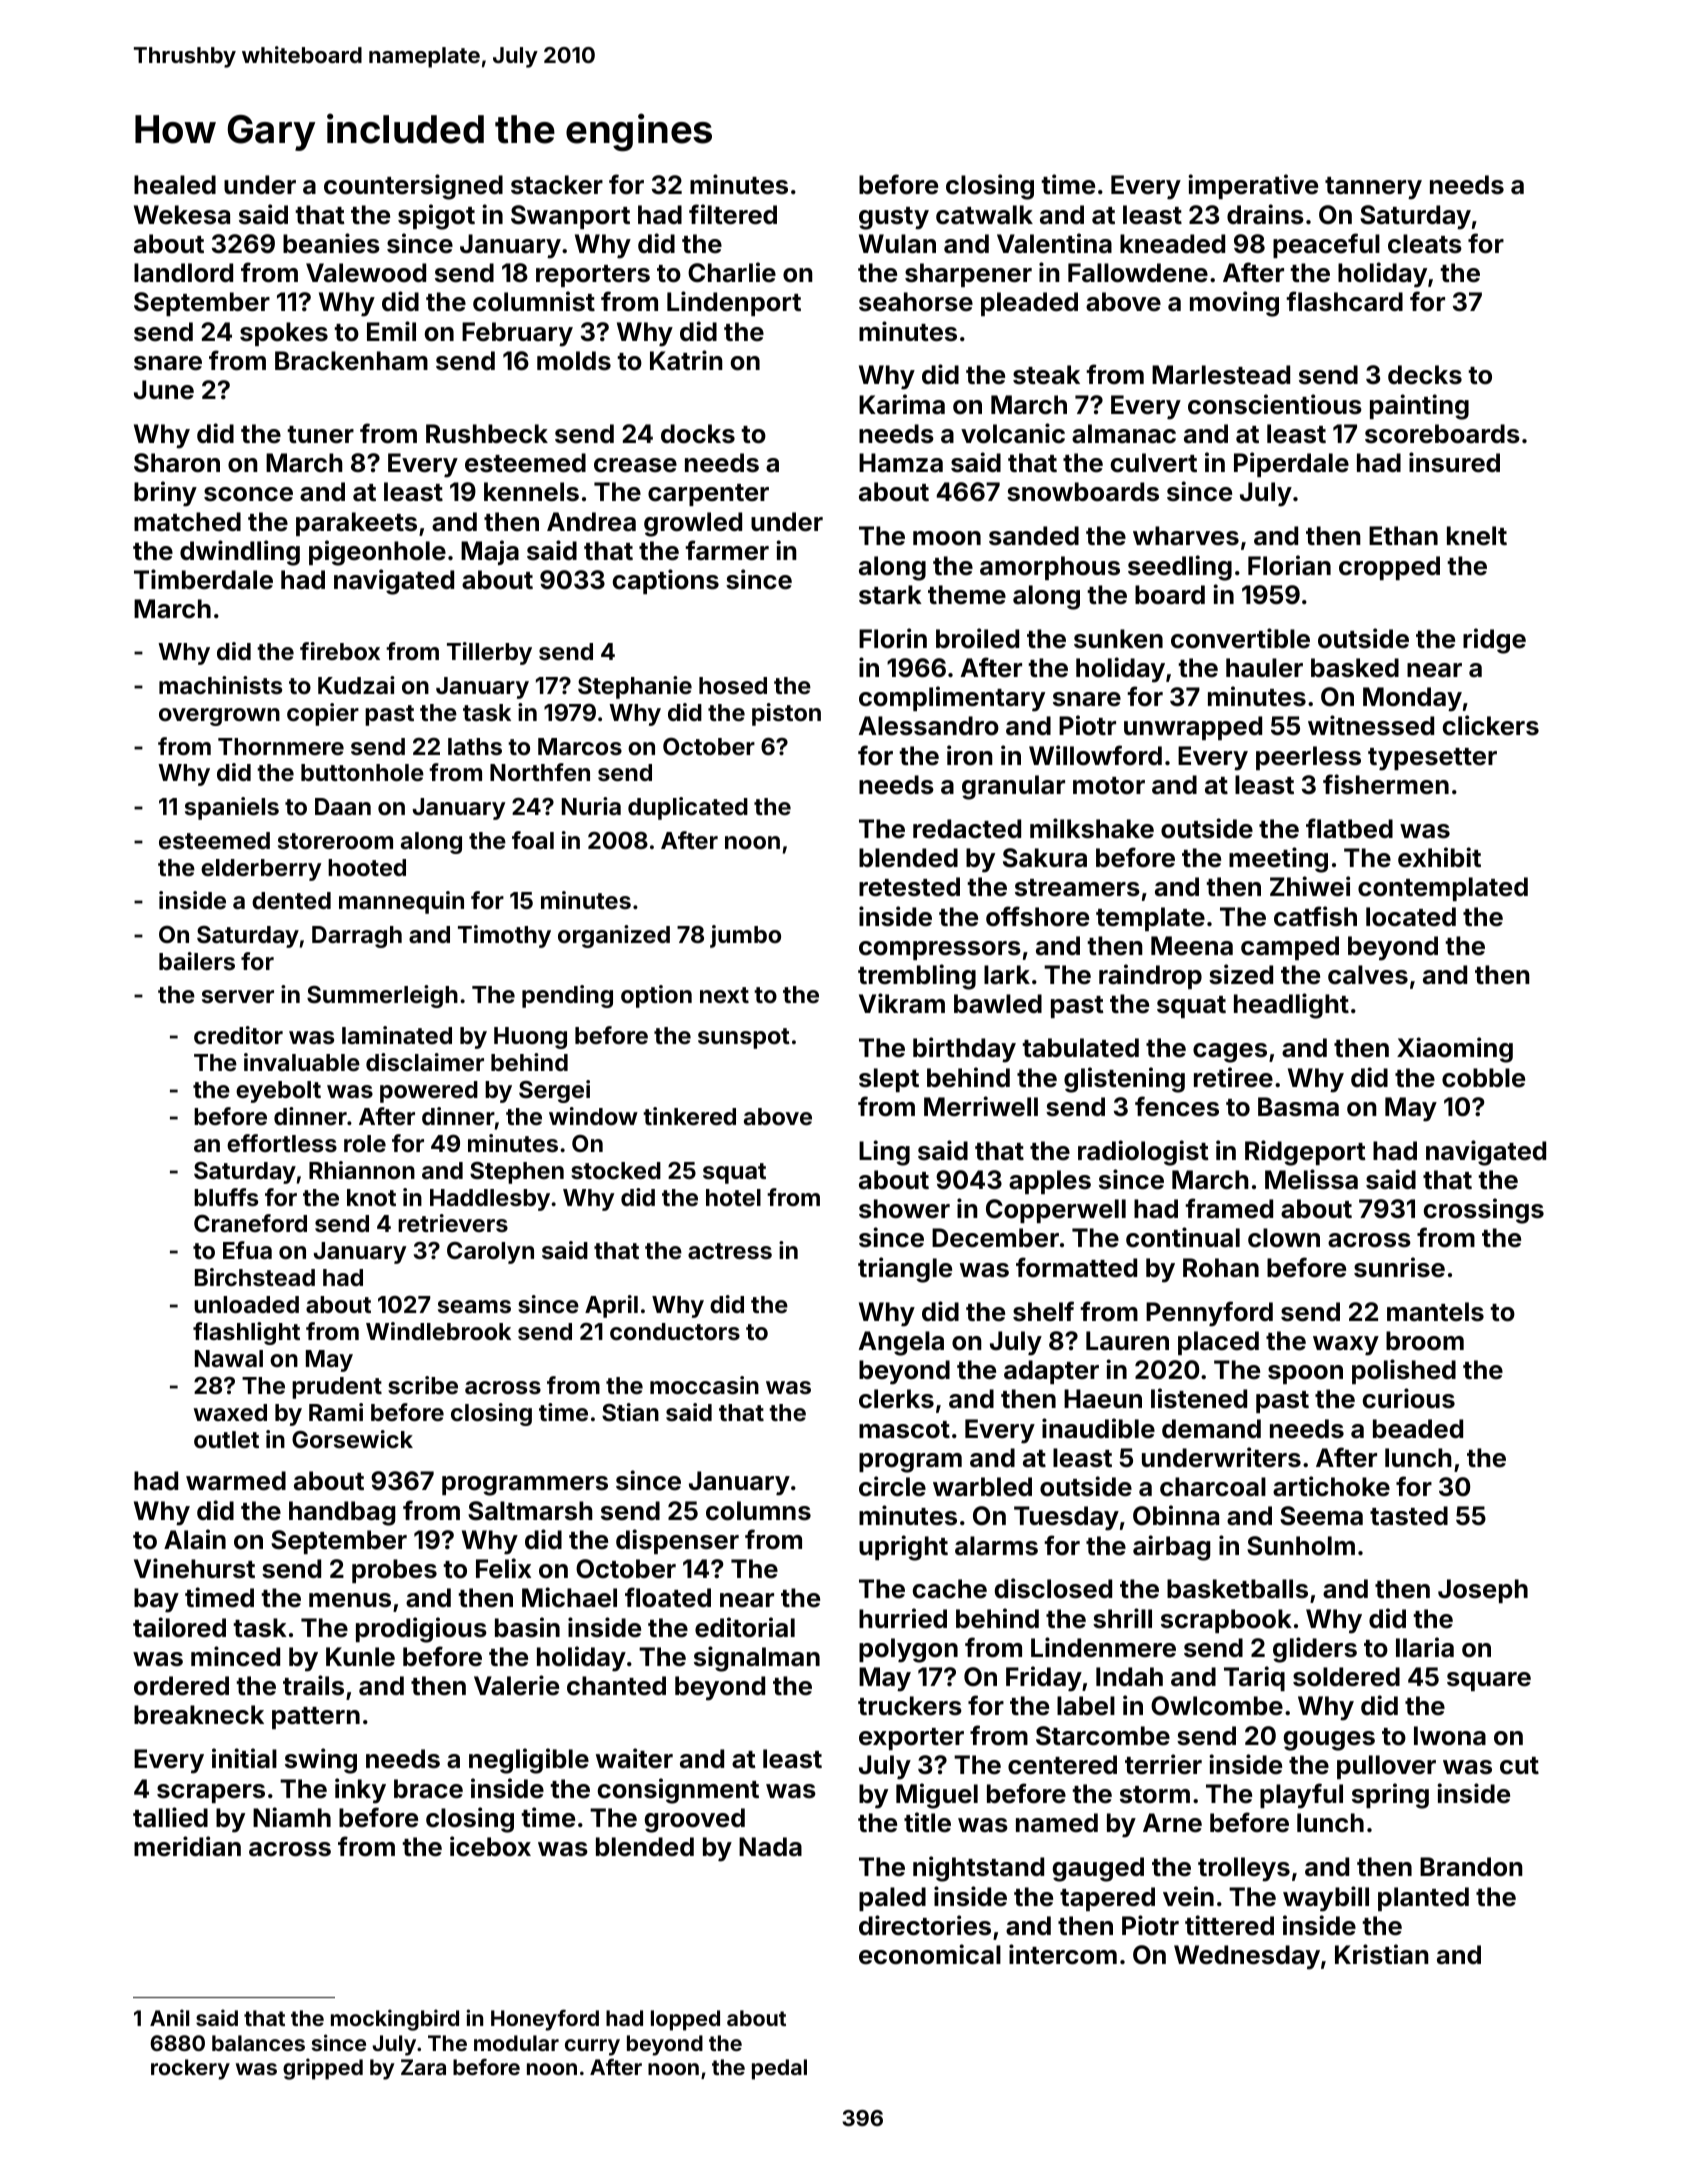 This screenshot has width=1683, height=2178. What do you see at coordinates (1186, 536) in the screenshot?
I see `wharves` at bounding box center [1186, 536].
